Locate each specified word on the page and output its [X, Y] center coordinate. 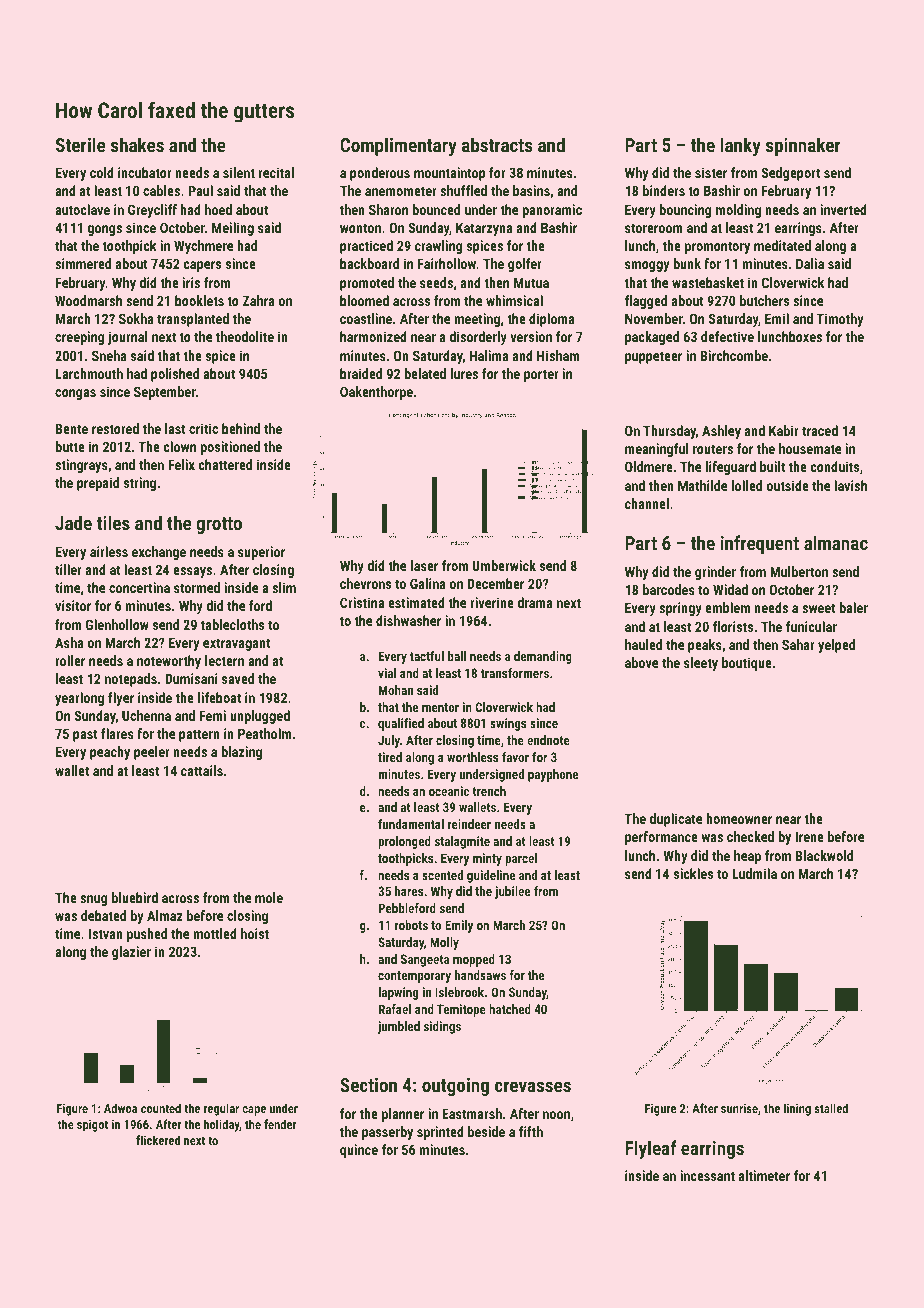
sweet [819, 608]
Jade [73, 522]
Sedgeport [790, 174]
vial [387, 673]
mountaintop [450, 174]
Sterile [80, 144]
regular [221, 1109]
